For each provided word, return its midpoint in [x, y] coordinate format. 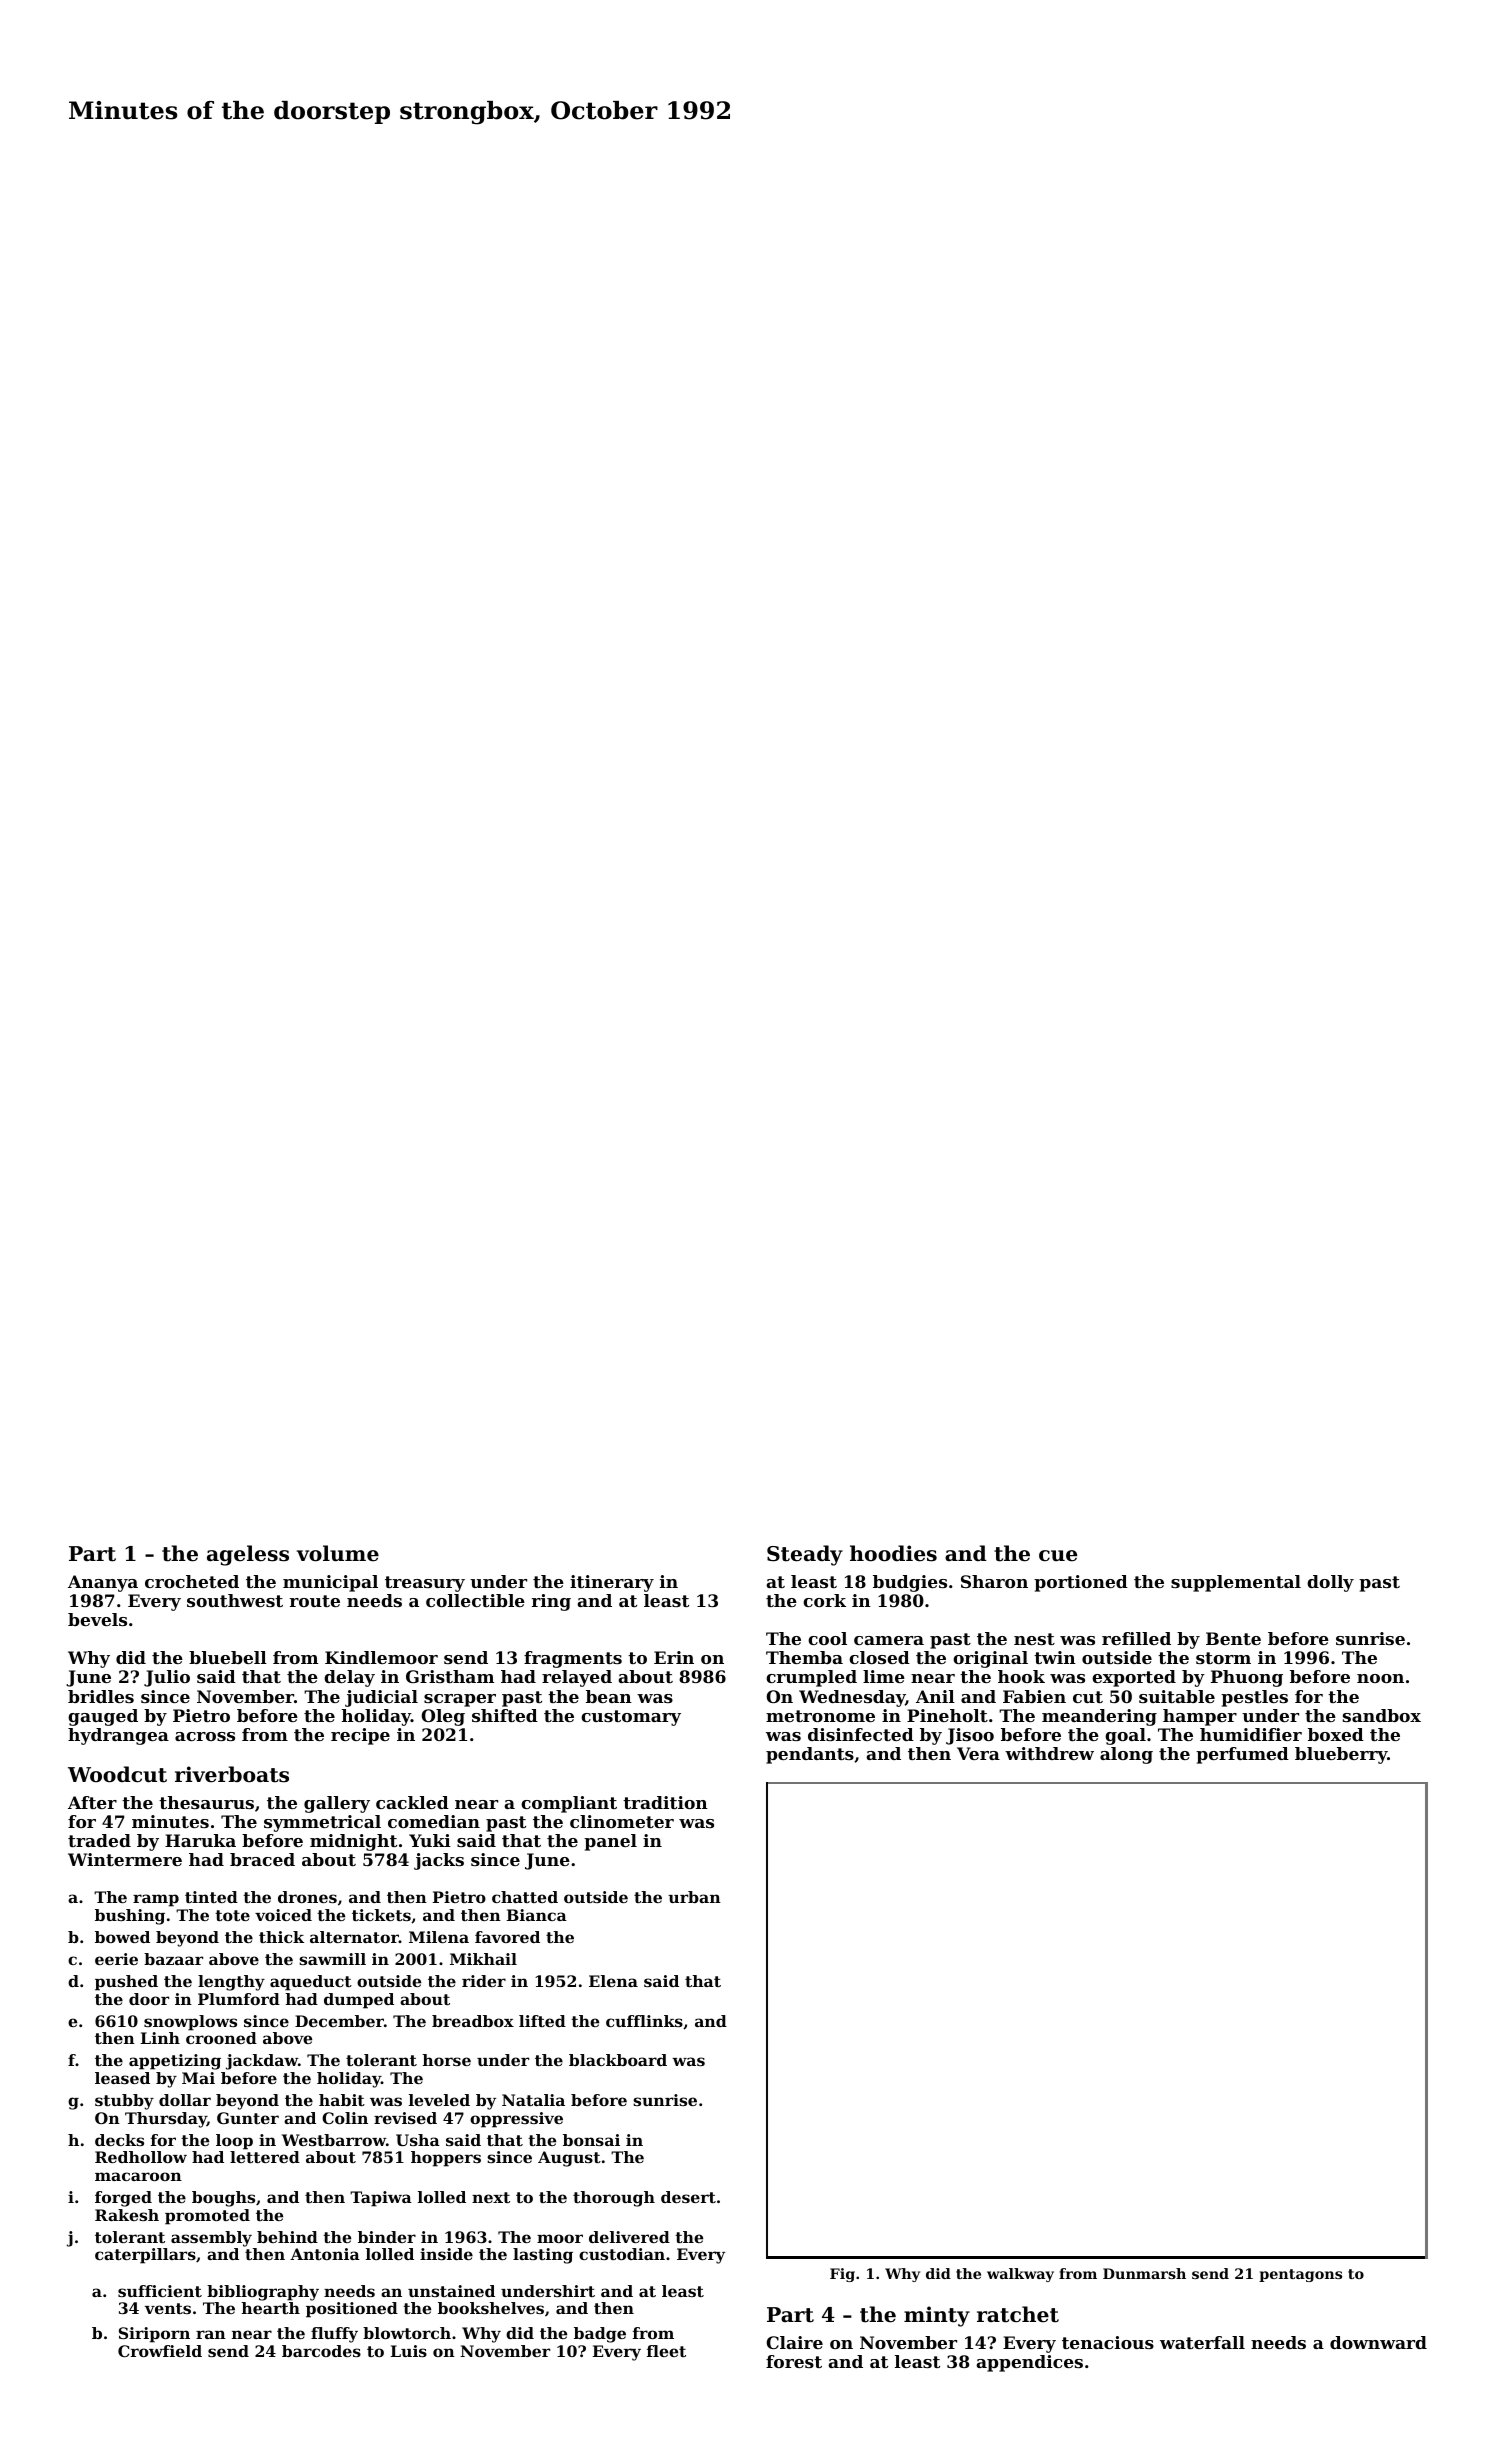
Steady [805, 1555]
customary [631, 1718]
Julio [167, 1678]
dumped [359, 2001]
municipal [330, 1583]
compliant [569, 1804]
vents [168, 2308]
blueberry [1341, 1755]
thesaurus [206, 1802]
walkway [1020, 2275]
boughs [223, 2199]
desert [688, 2197]
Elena [613, 1981]
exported [1134, 1678]
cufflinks [644, 2021]
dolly [1330, 1583]
